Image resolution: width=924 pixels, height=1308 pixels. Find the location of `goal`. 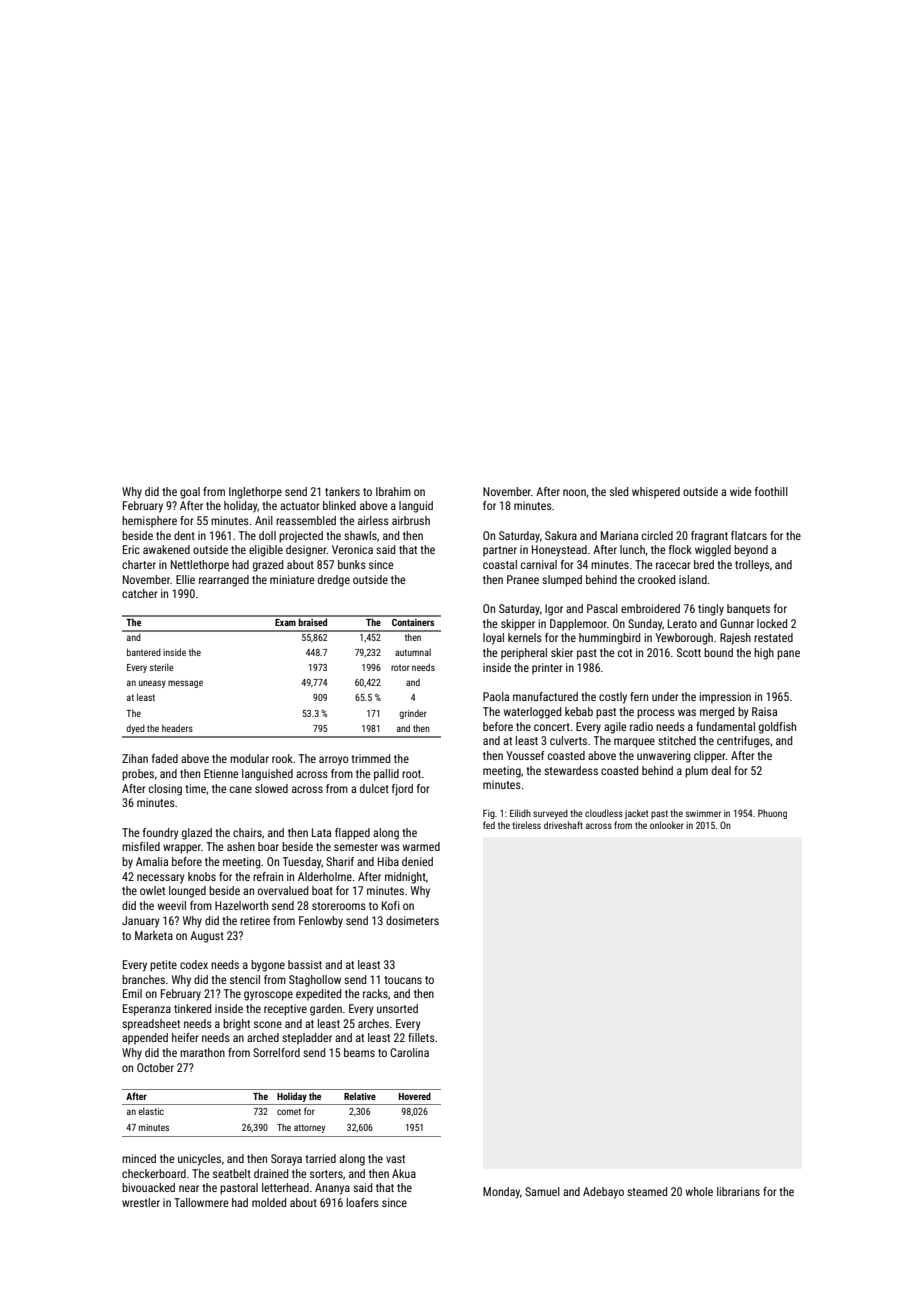

goal is located at coordinates (190, 493).
